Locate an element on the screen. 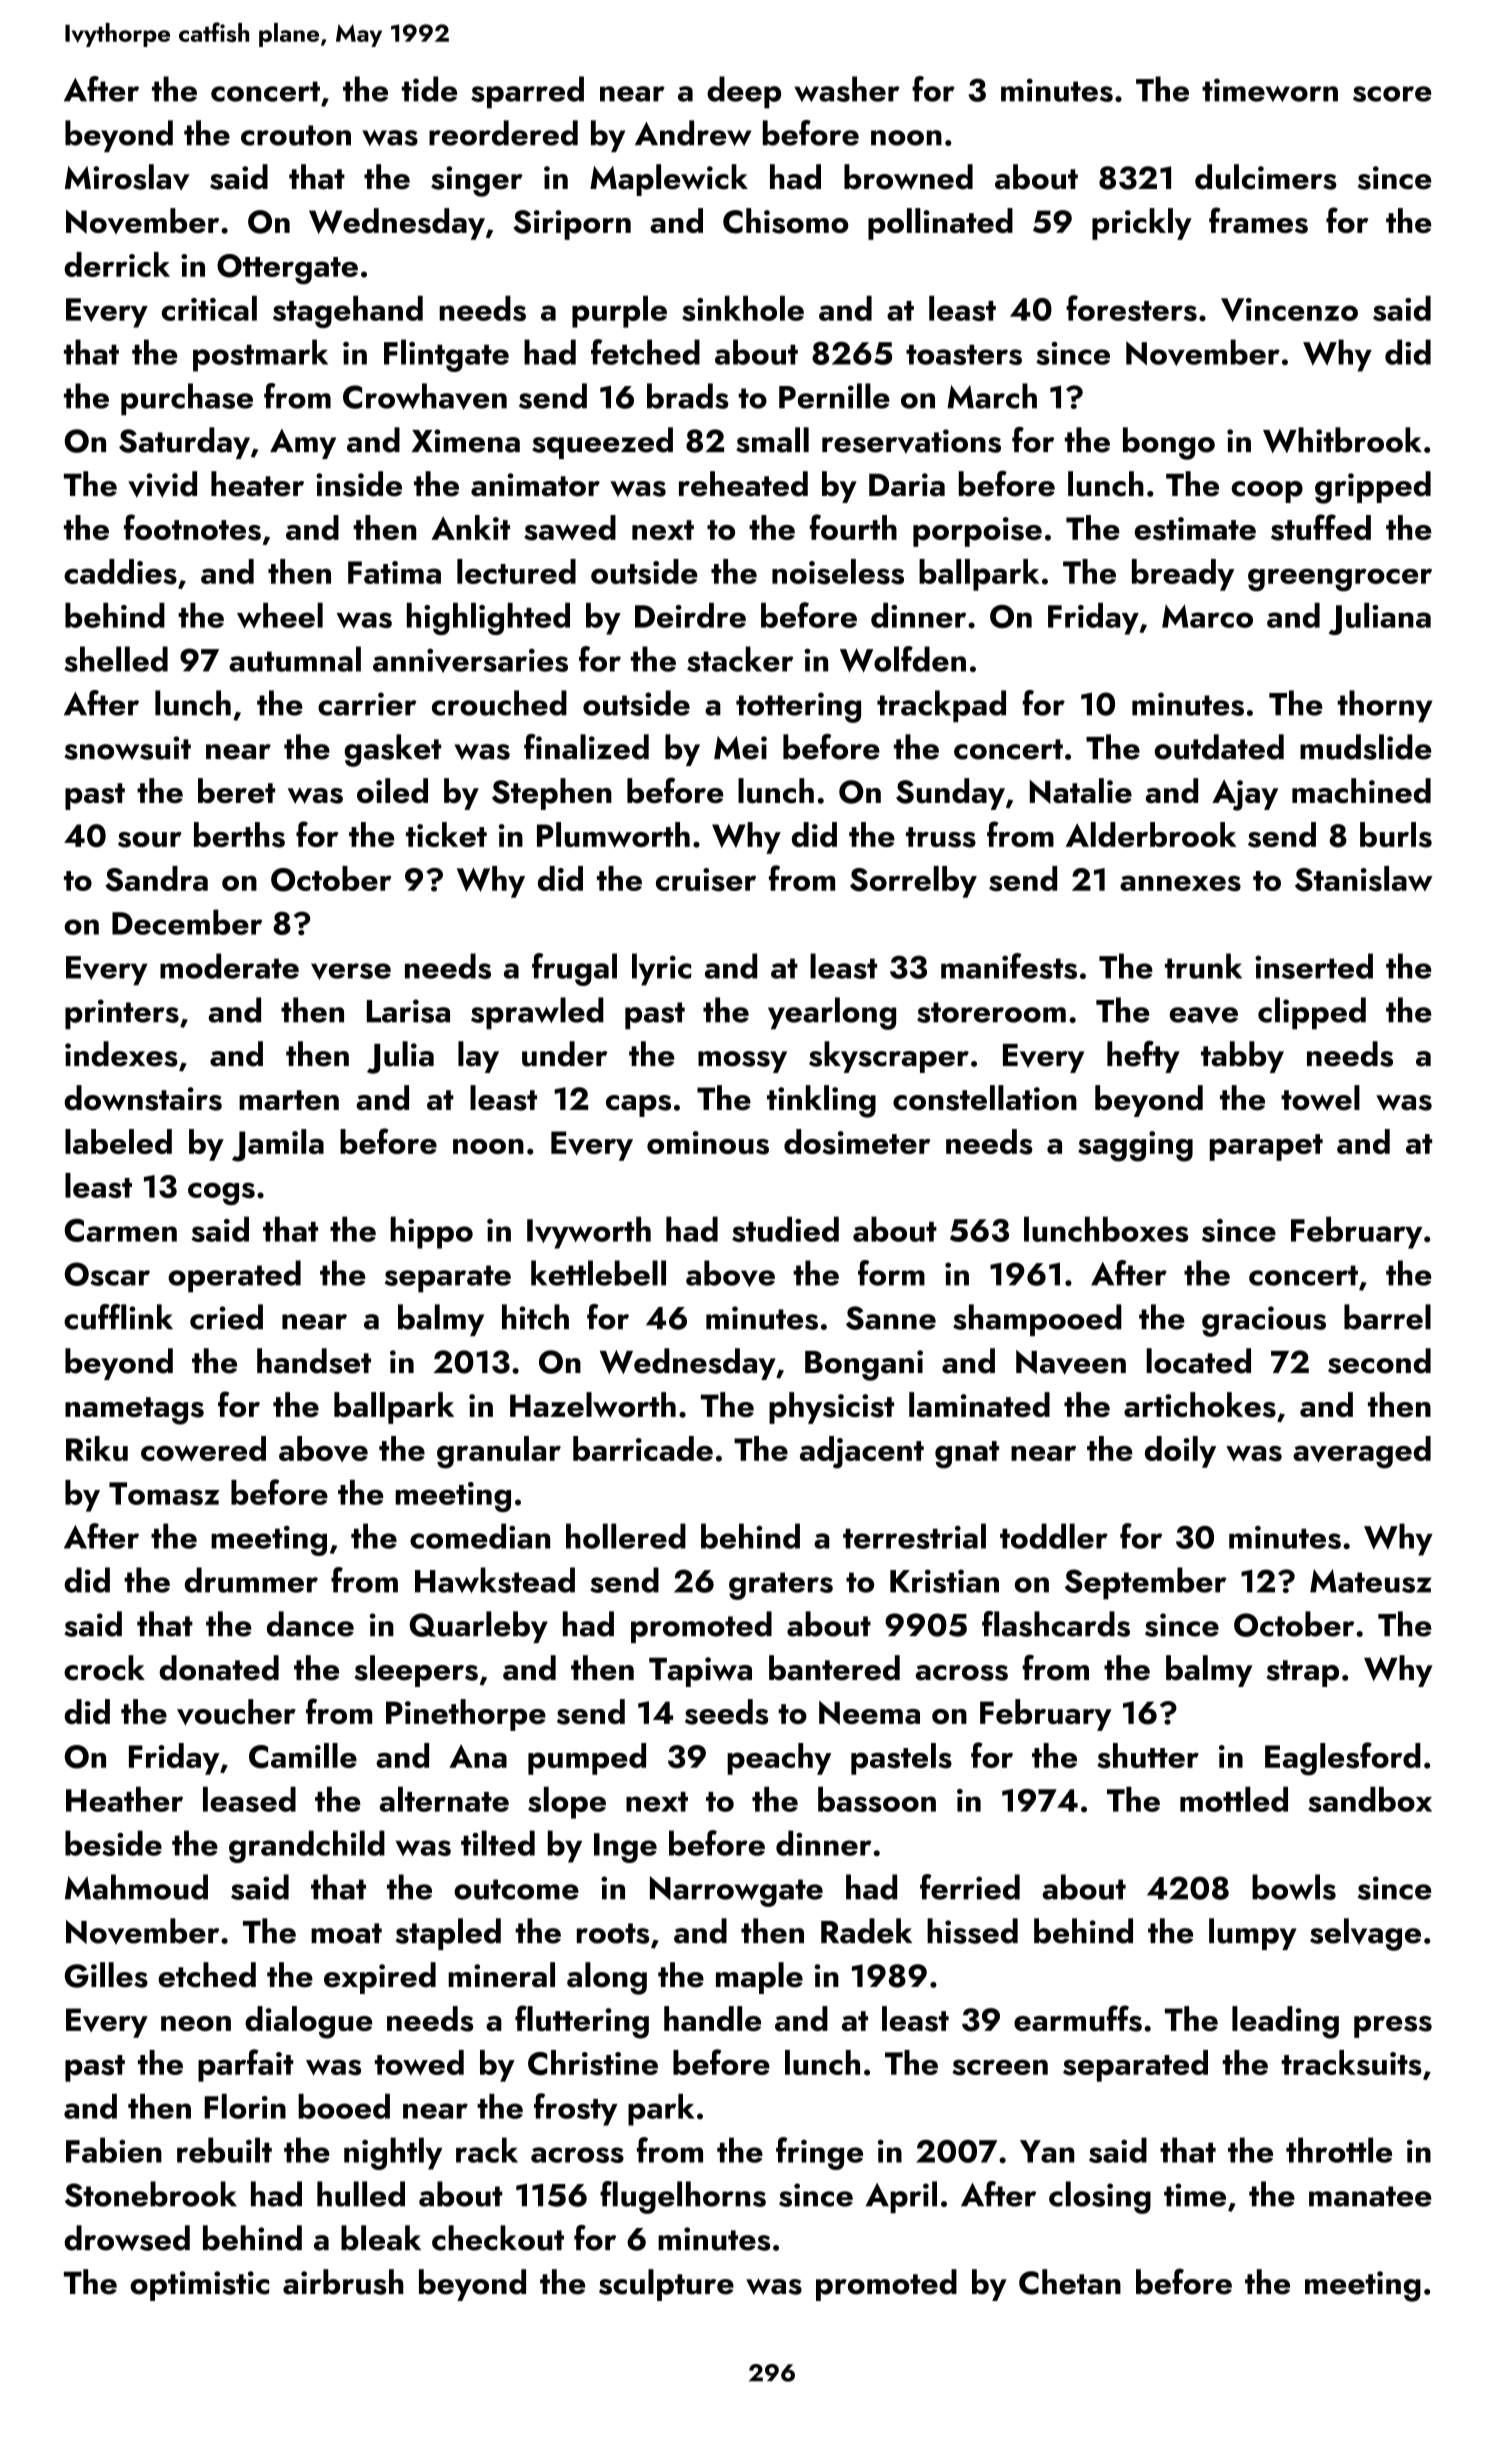 This screenshot has width=1496, height=2464. deep is located at coordinates (744, 92).
